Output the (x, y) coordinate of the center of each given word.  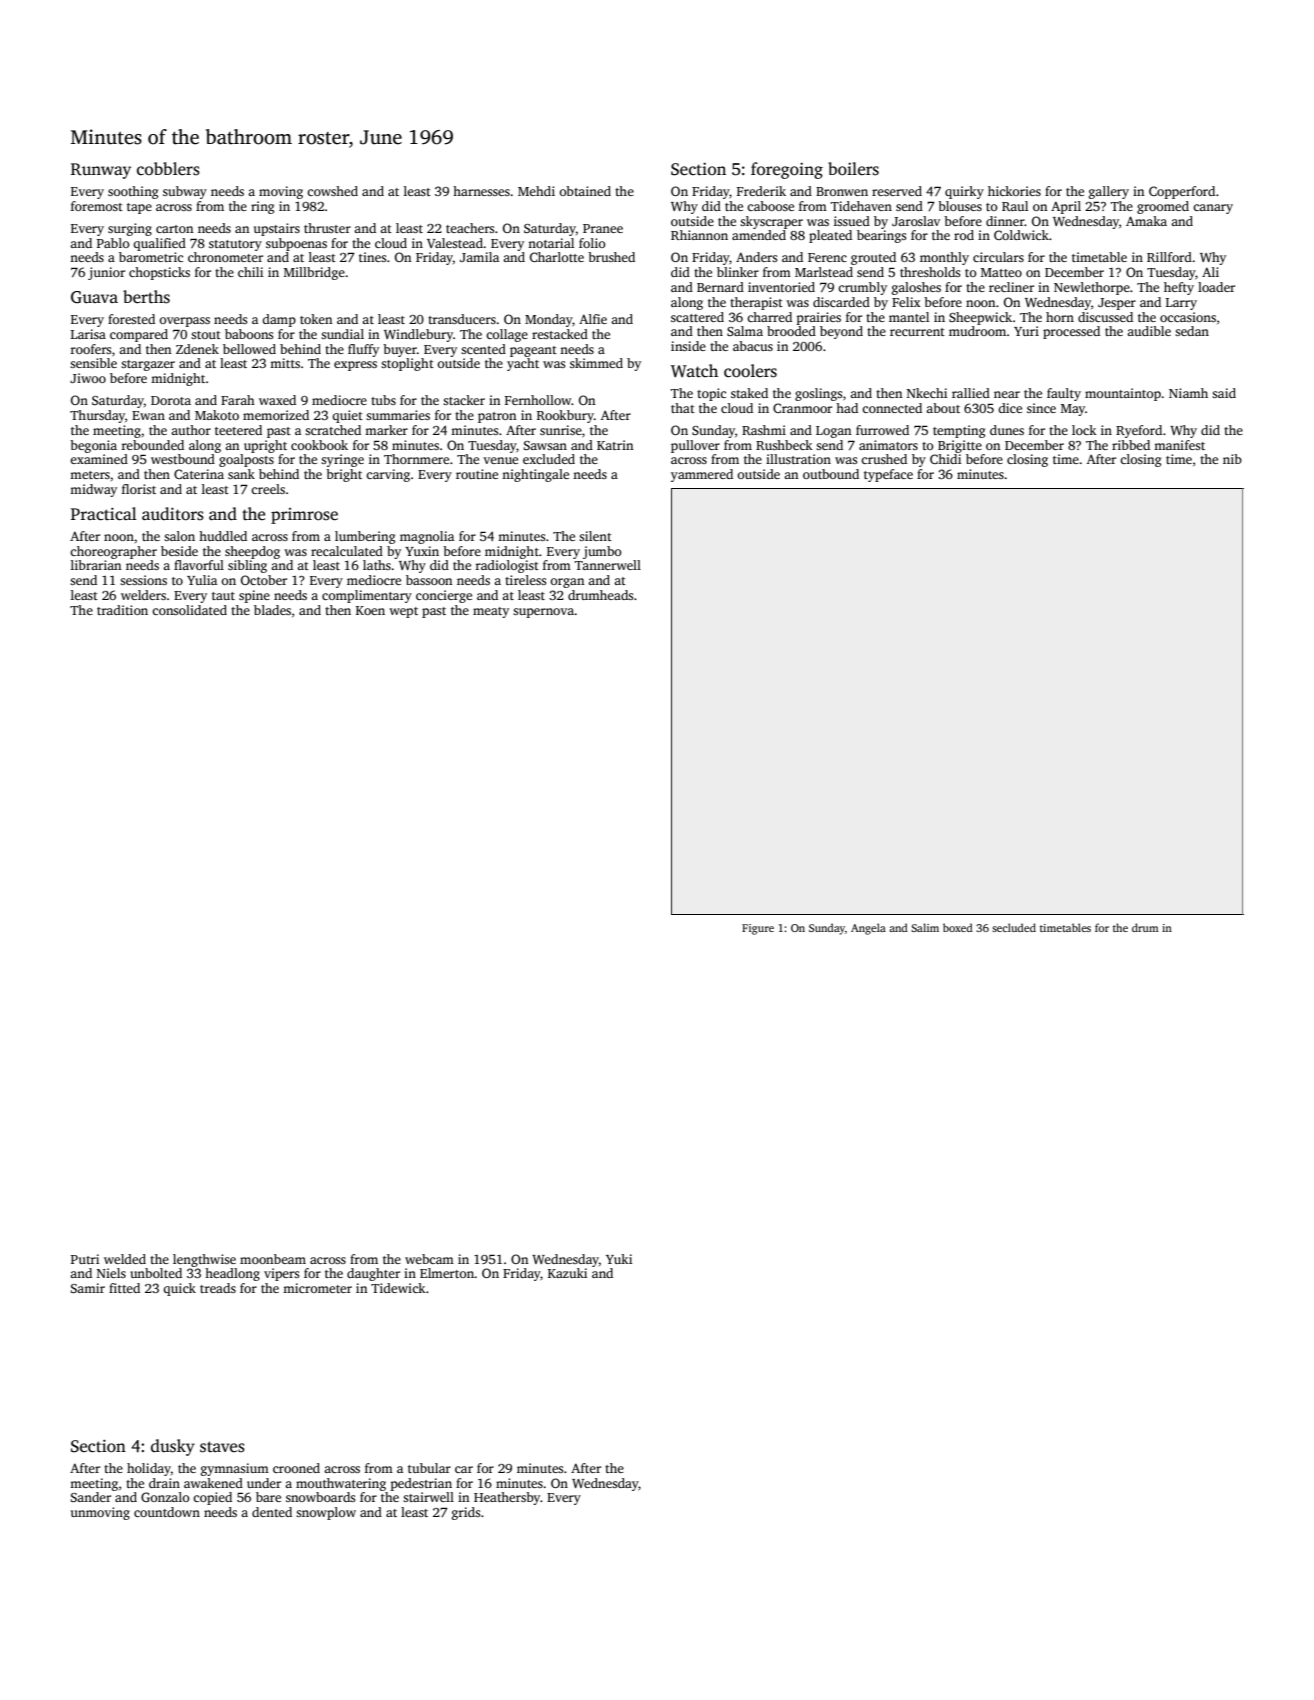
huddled (223, 536)
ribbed (1131, 445)
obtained (585, 191)
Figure (758, 929)
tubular (429, 1468)
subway (185, 192)
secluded (1014, 927)
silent (595, 536)
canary (1213, 209)
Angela (868, 929)
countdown (167, 1512)
